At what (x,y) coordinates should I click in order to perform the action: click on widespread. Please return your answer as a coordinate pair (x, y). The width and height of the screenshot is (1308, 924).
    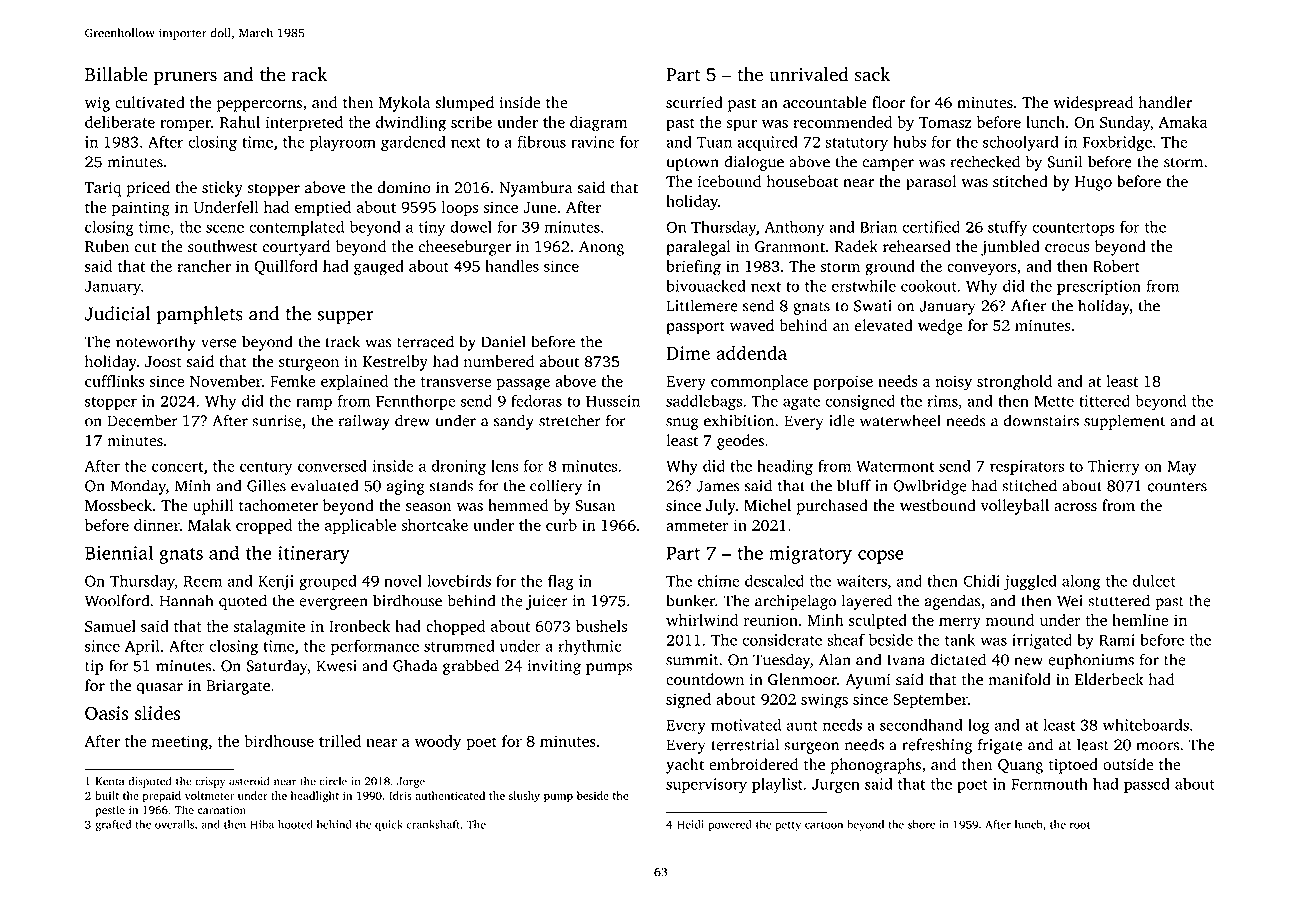
    Looking at the image, I should click on (1093, 104).
